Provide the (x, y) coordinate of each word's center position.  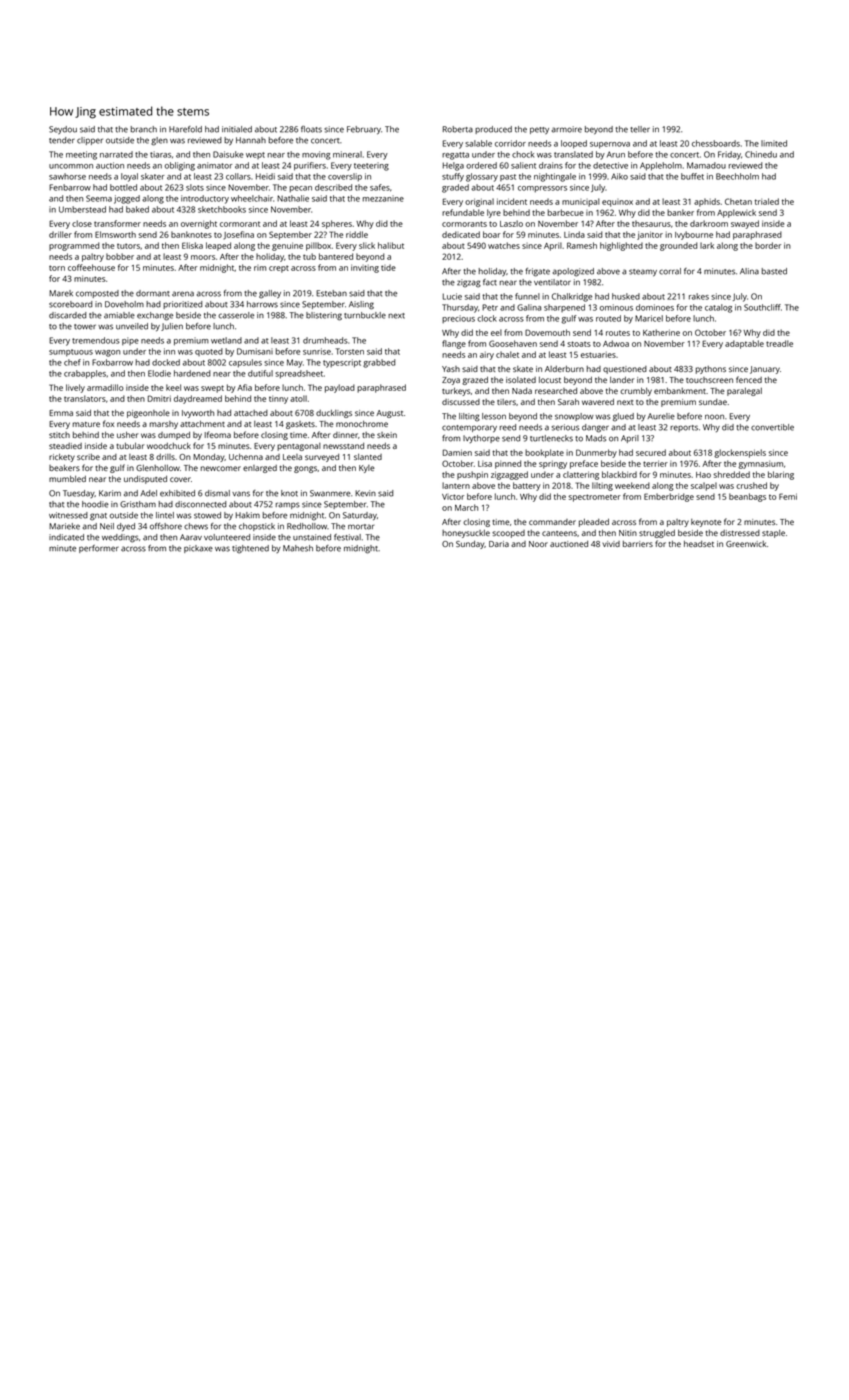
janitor (650, 235)
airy (487, 356)
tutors (128, 246)
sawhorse (67, 176)
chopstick (257, 527)
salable (478, 143)
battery (527, 486)
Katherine (661, 332)
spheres (337, 224)
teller (640, 129)
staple (773, 534)
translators (85, 398)
